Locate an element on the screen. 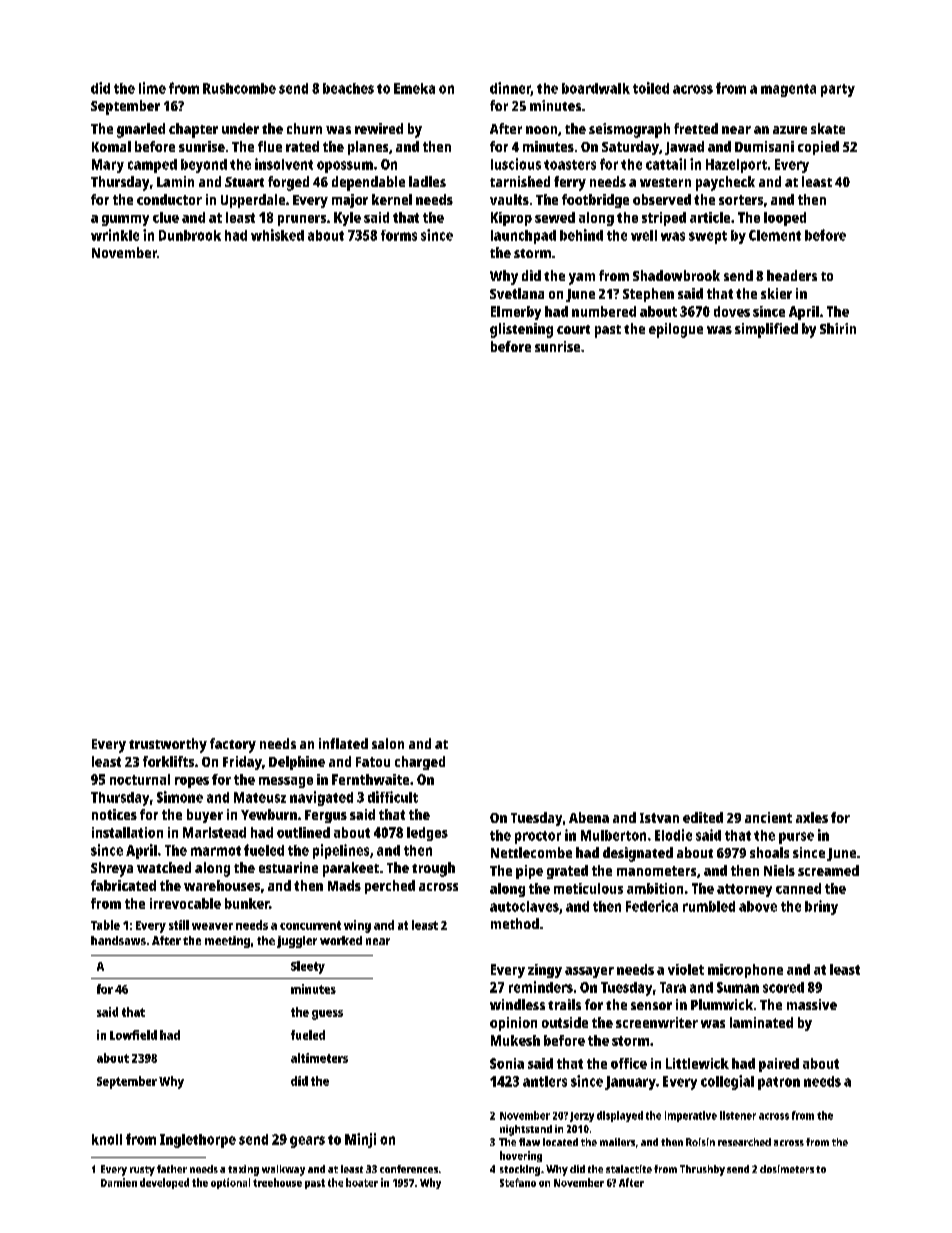 The image size is (952, 1233). insolvent is located at coordinates (284, 164).
